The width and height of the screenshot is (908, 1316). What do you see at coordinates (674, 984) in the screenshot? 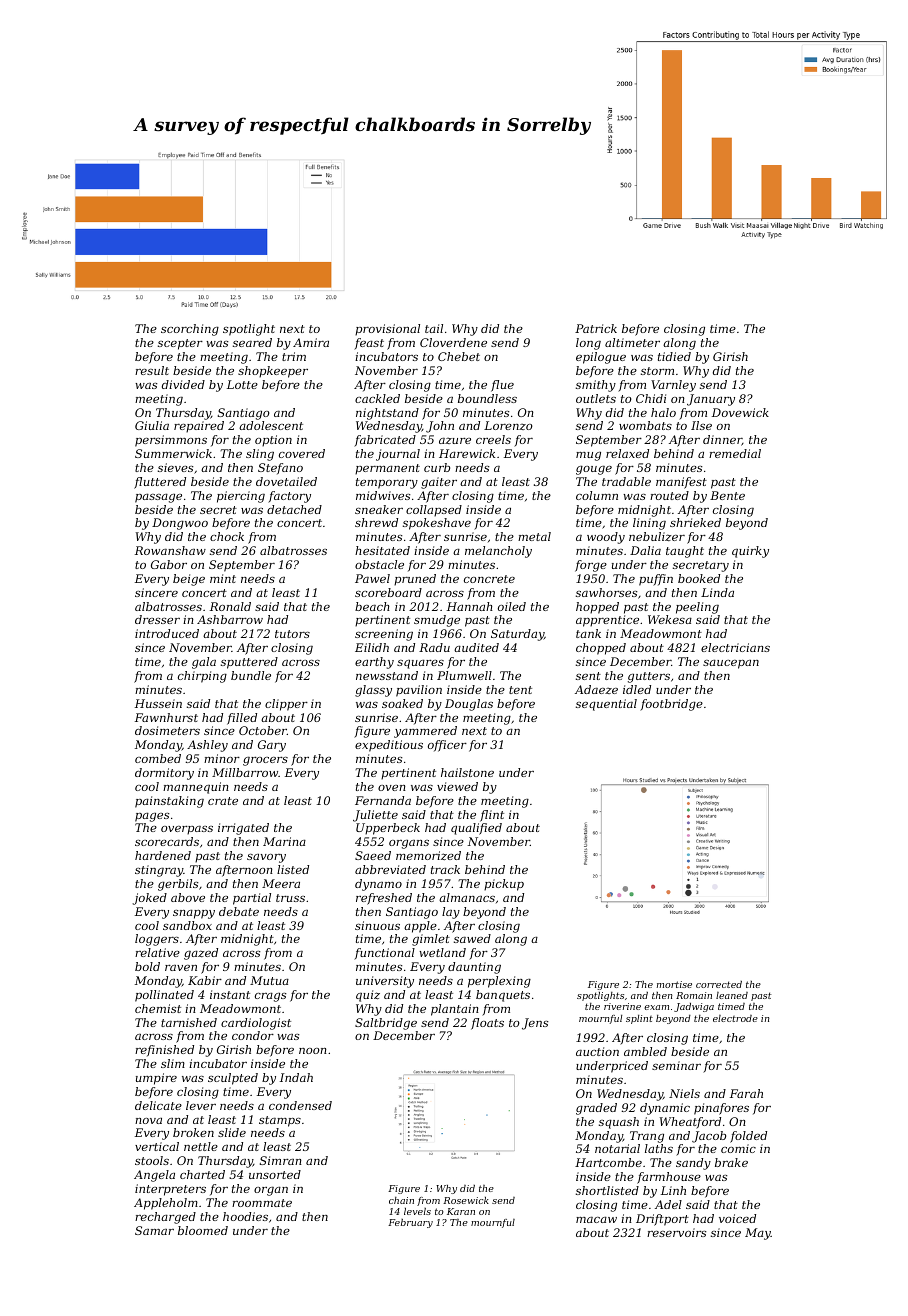
I see `mortise` at bounding box center [674, 984].
